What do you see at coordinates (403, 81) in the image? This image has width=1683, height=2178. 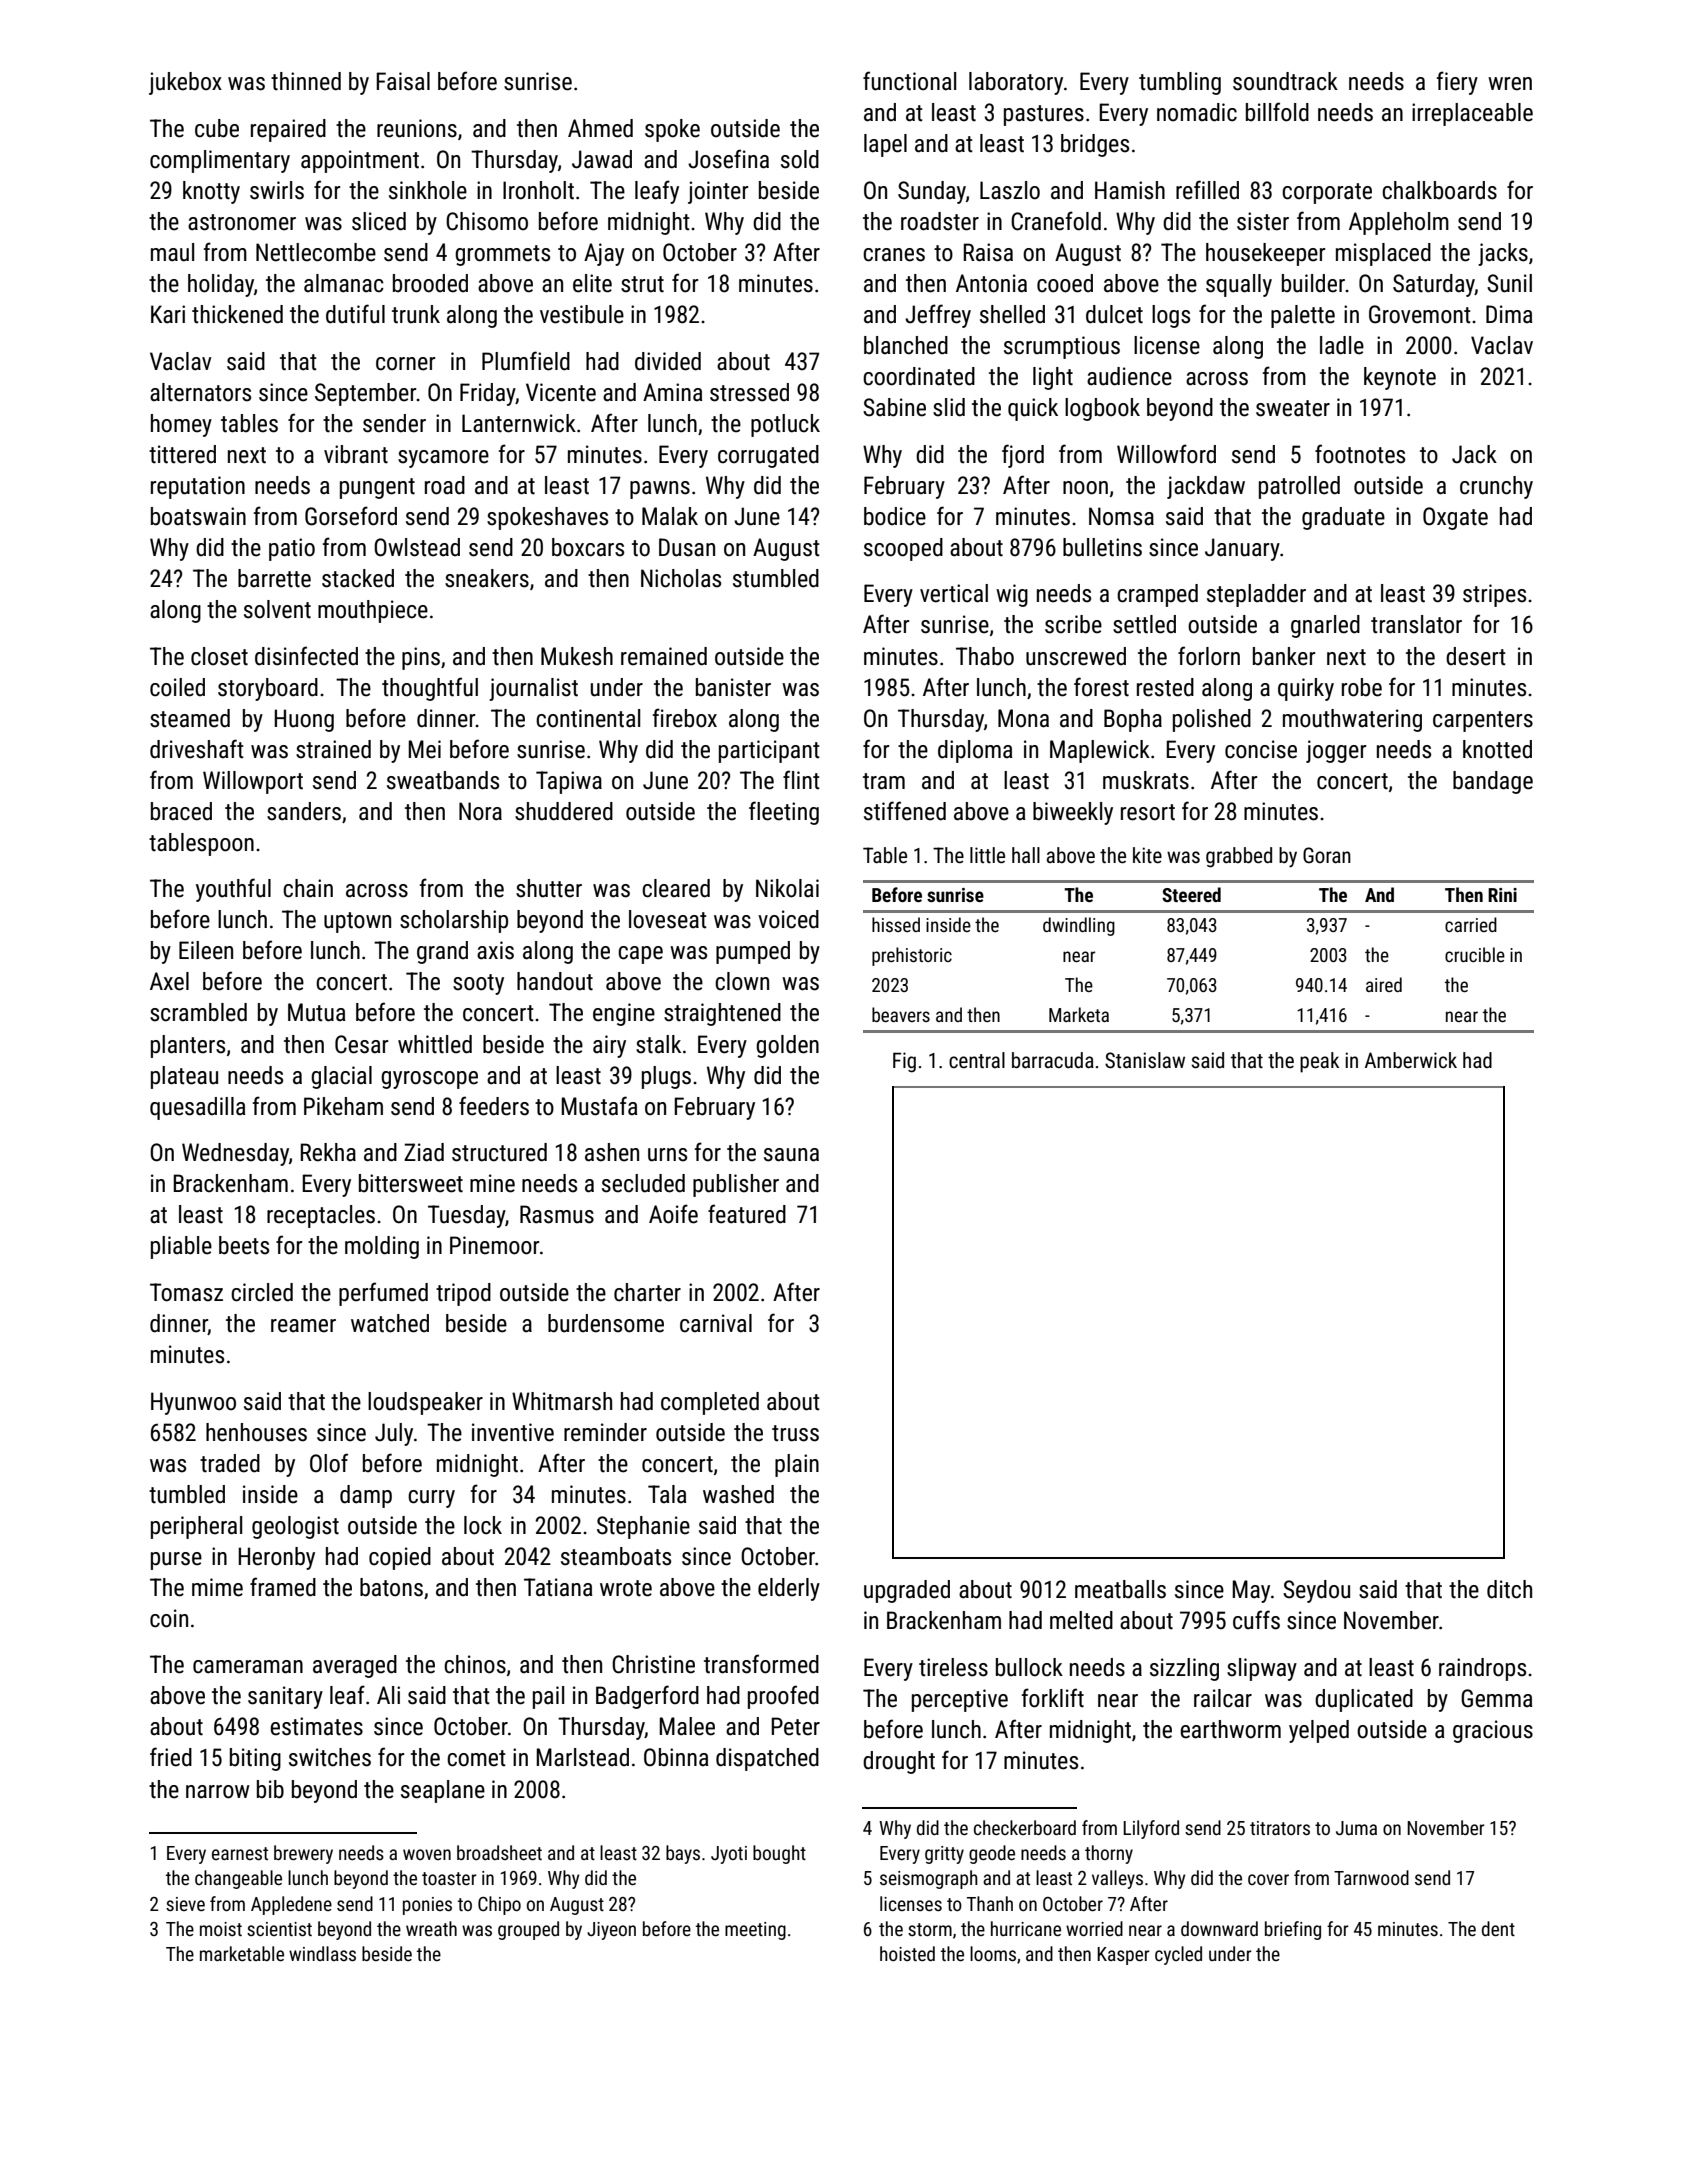 I see `Faisal` at bounding box center [403, 81].
